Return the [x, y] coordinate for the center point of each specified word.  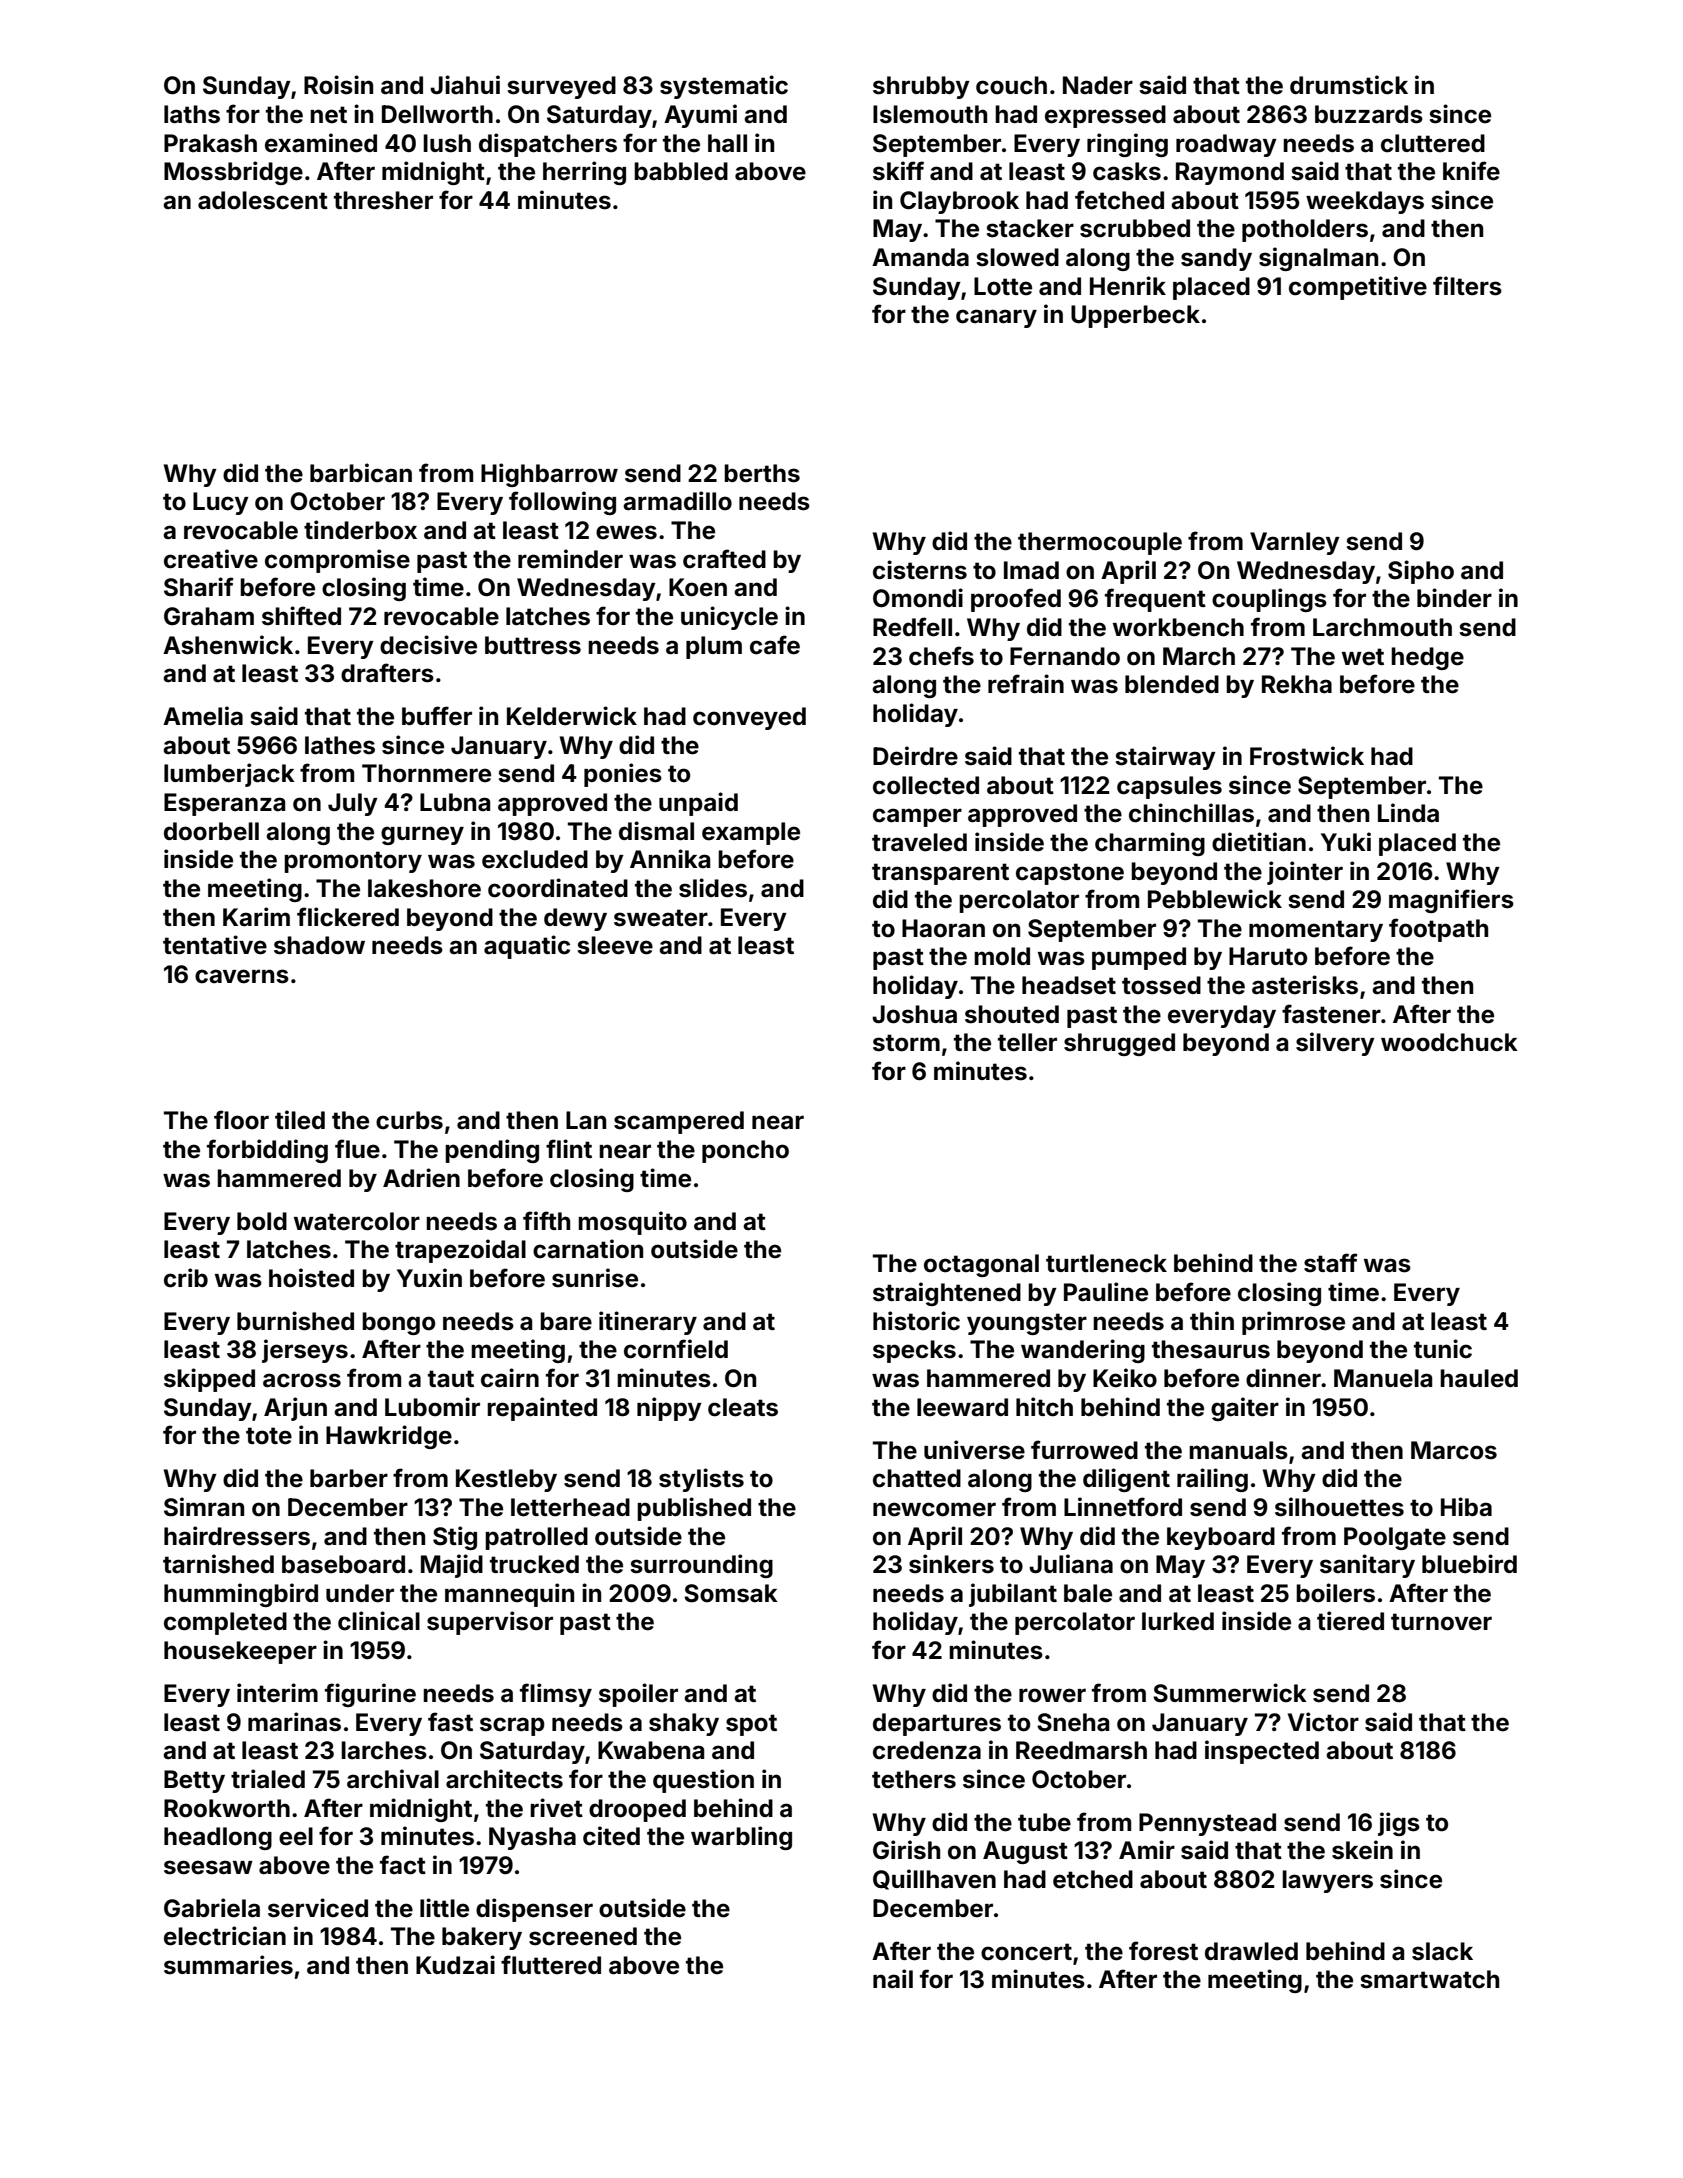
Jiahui [465, 85]
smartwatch [1429, 1979]
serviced [318, 1908]
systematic [724, 87]
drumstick [1349, 85]
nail [893, 1979]
